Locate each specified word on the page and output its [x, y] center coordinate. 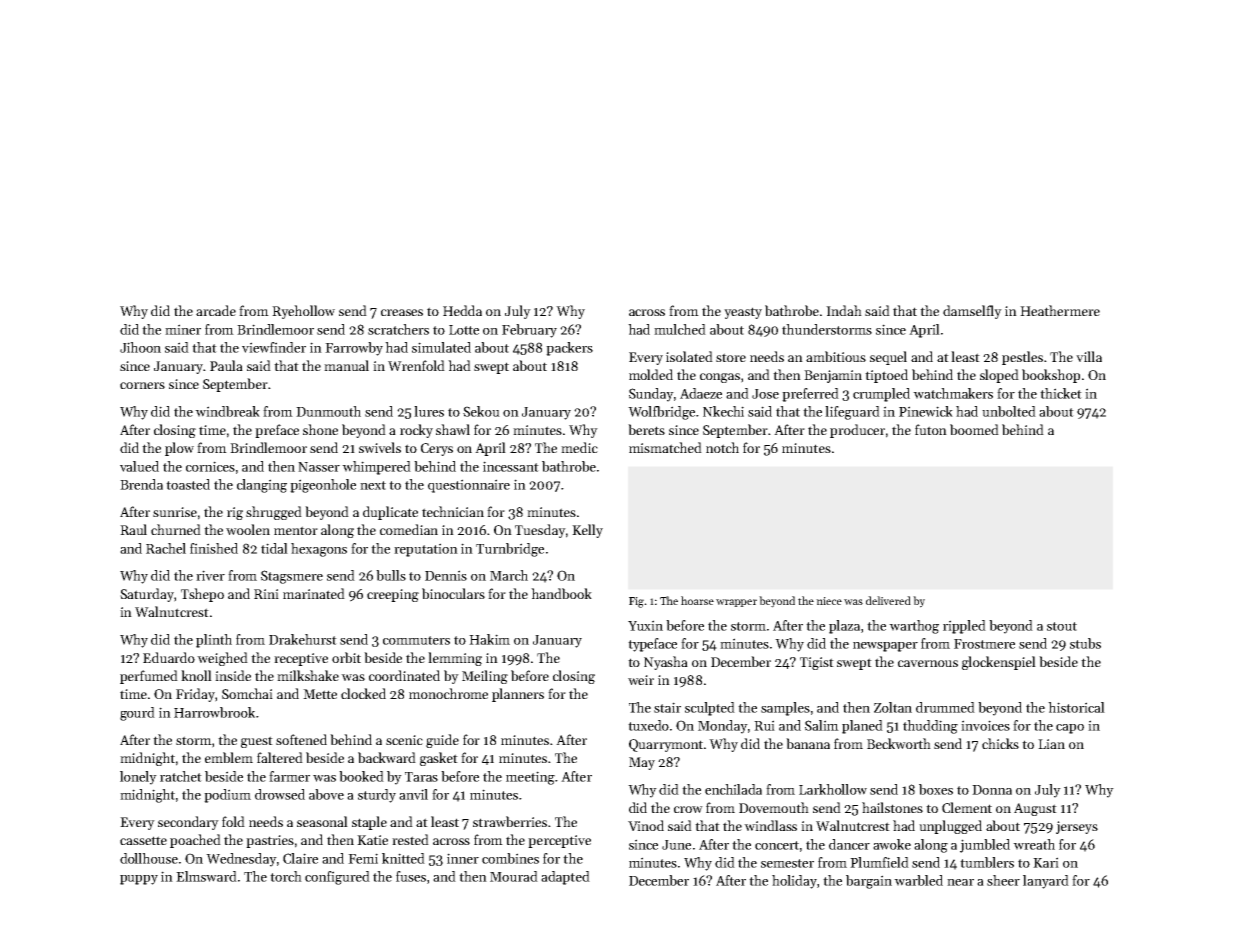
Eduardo [169, 657]
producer [857, 431]
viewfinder [274, 347]
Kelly [587, 531]
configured [337, 878]
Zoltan [893, 707]
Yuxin [645, 625]
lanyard [1046, 882]
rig [235, 513]
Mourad [514, 876]
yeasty [743, 313]
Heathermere [1060, 310]
